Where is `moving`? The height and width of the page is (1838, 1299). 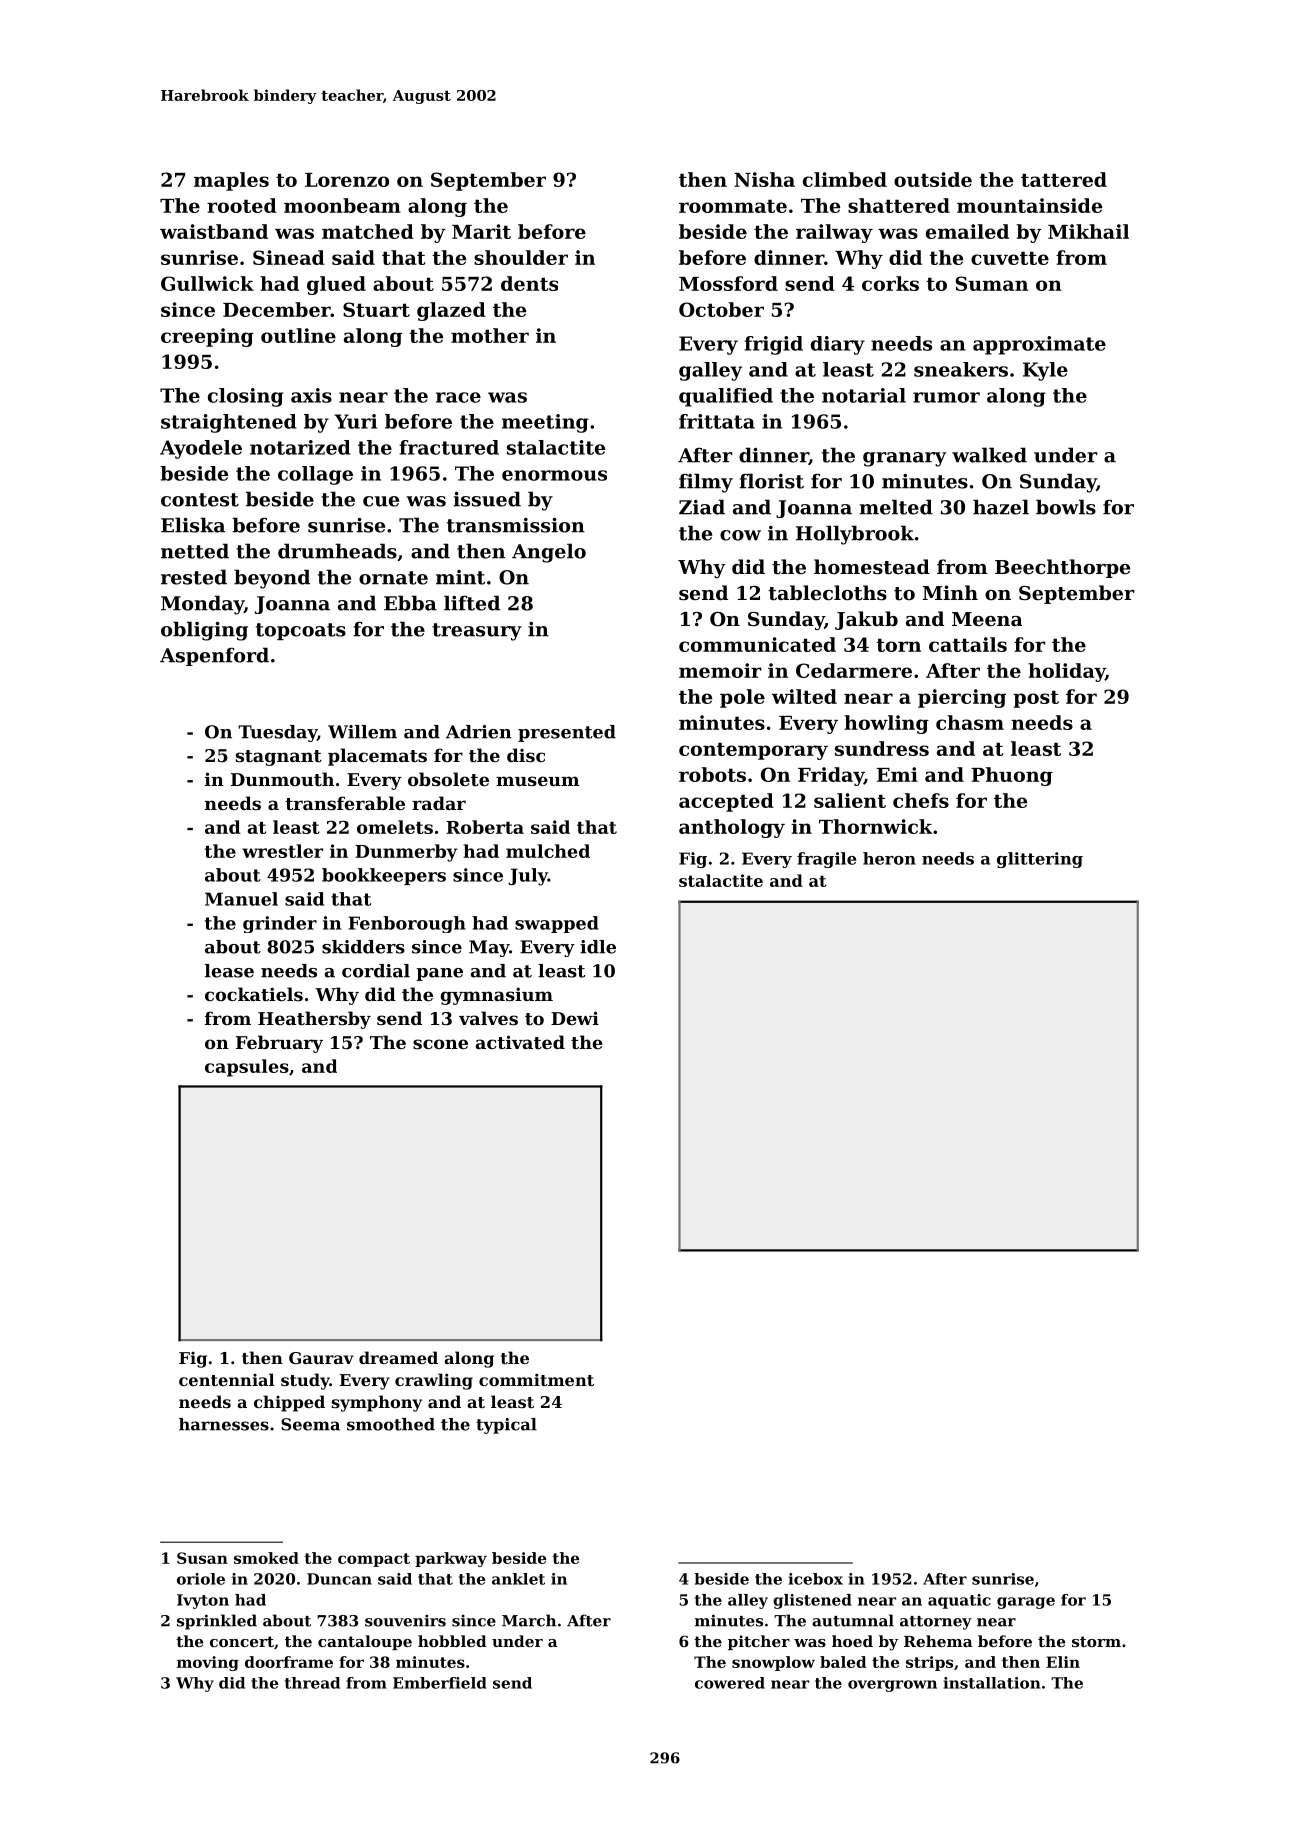
moving is located at coordinates (208, 1663).
